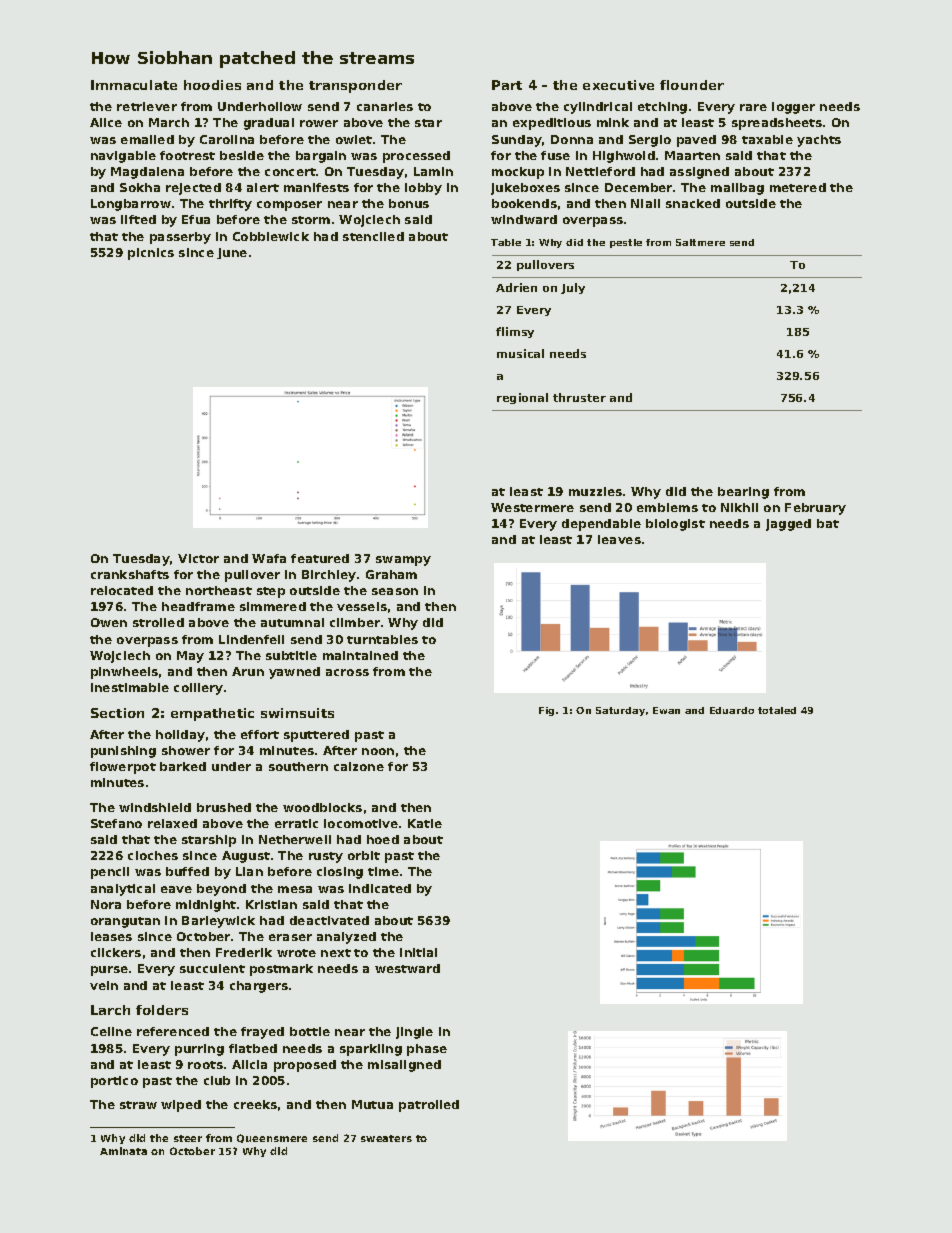  What do you see at coordinates (793, 108) in the page?
I see `logger` at bounding box center [793, 108].
